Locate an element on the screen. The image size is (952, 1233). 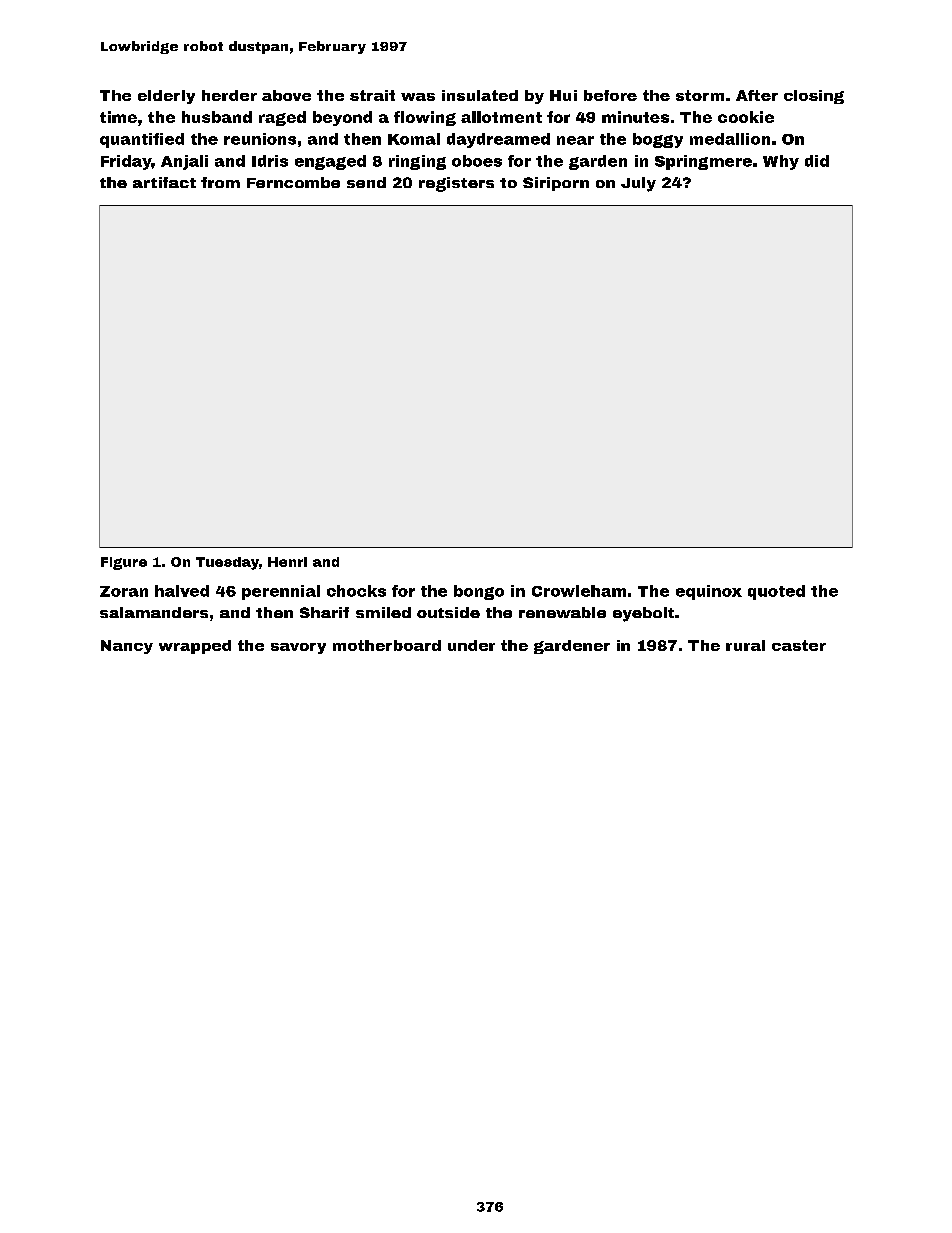
July is located at coordinates (638, 184).
